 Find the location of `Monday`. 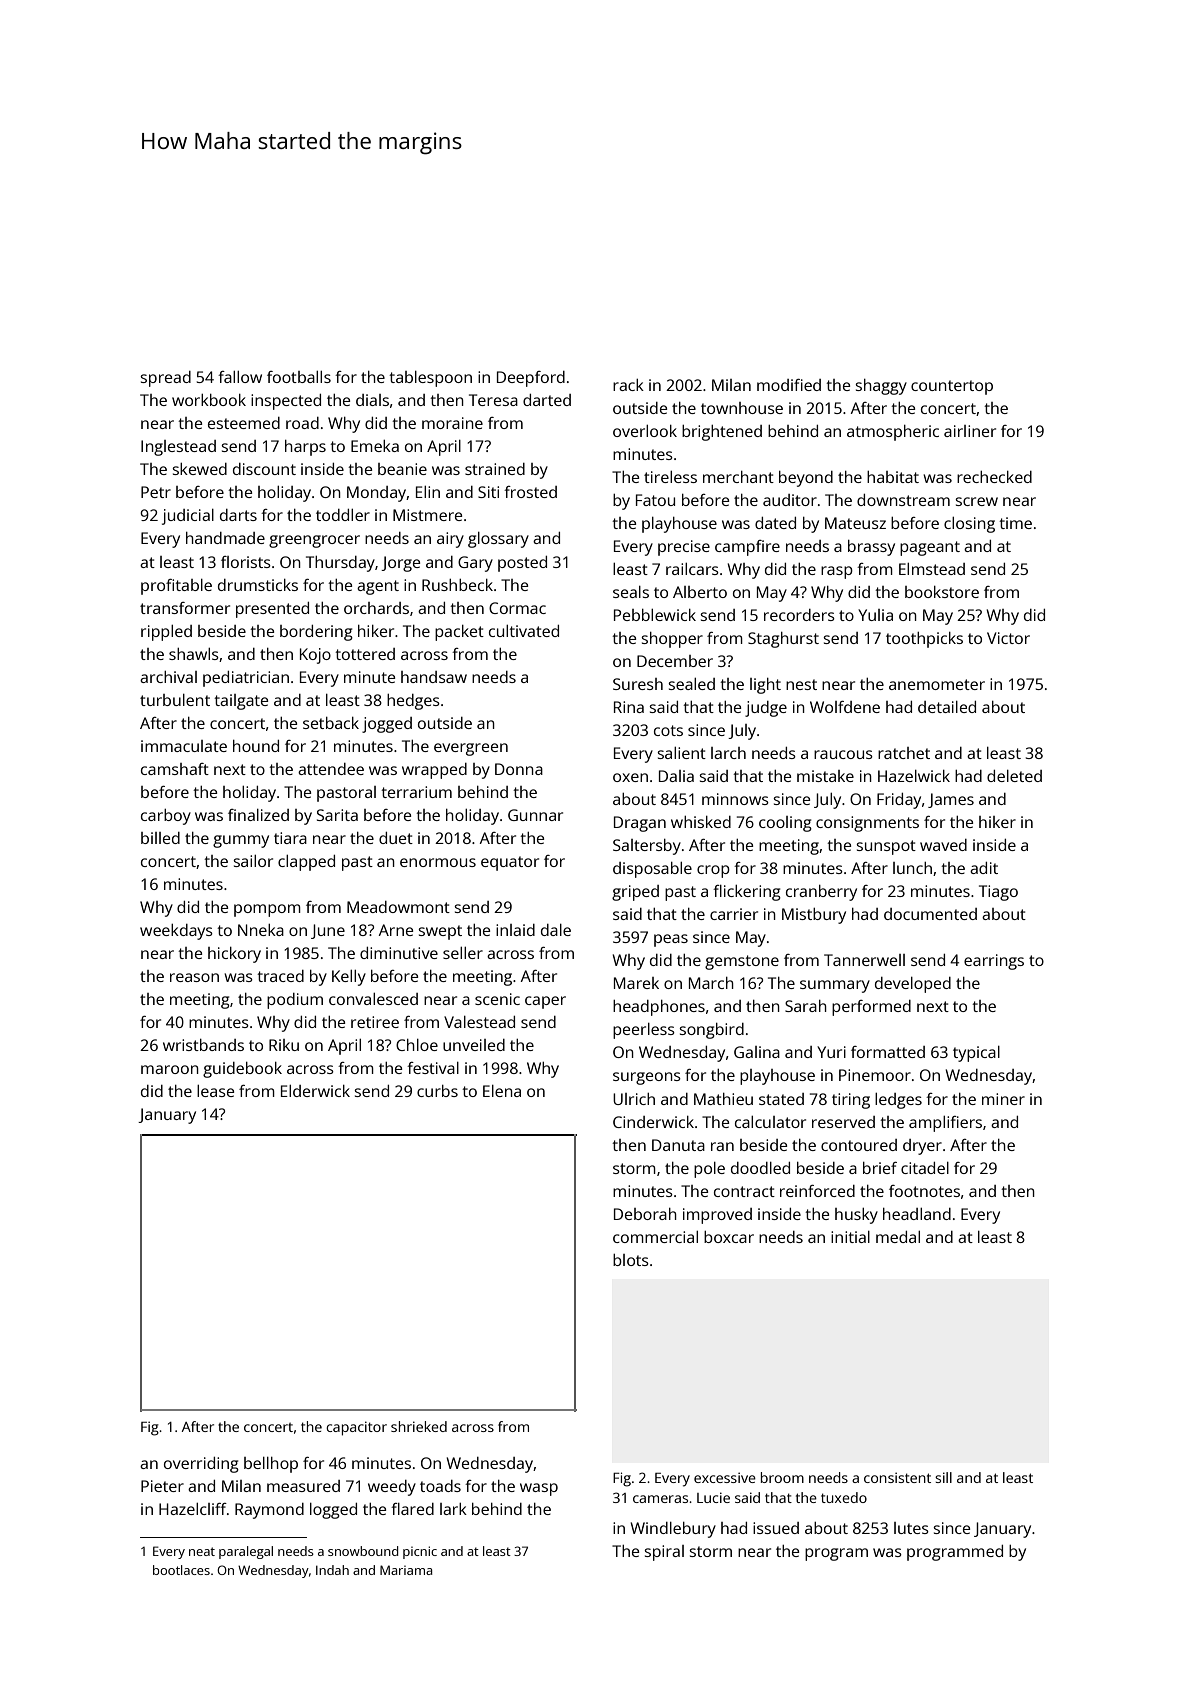

Monday is located at coordinates (377, 494).
